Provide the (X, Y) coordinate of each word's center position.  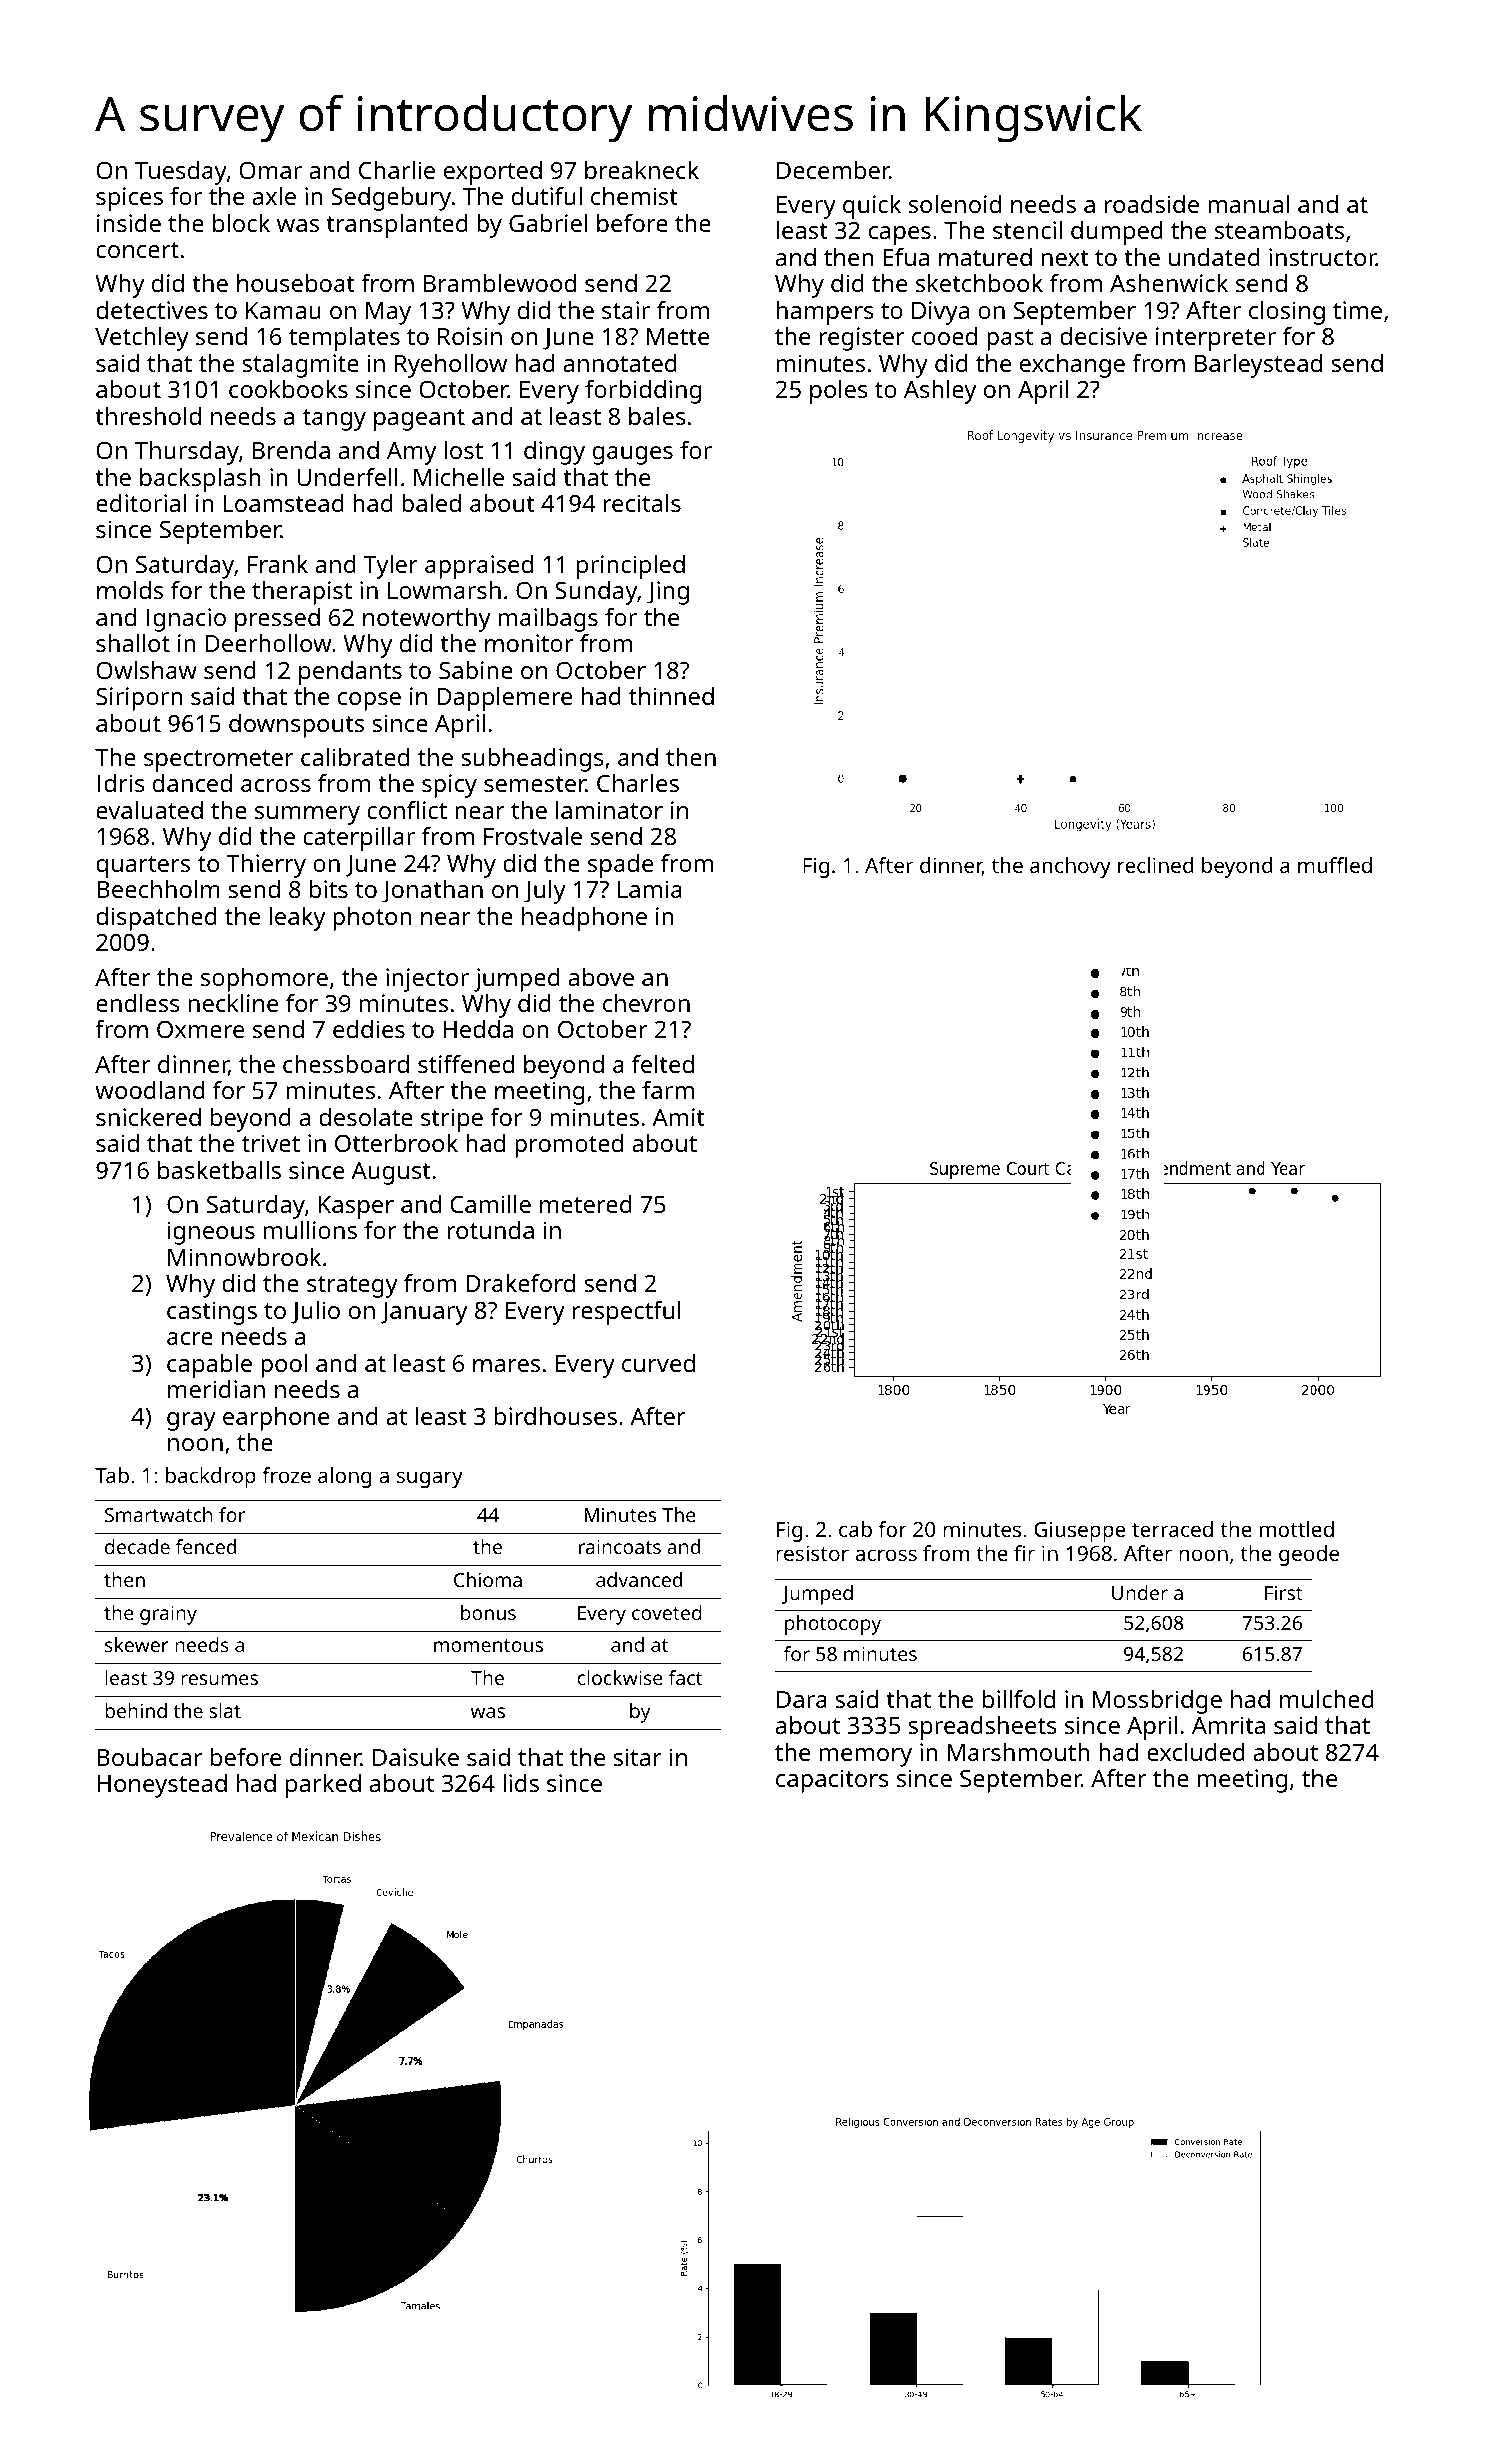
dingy (554, 453)
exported (493, 173)
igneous (211, 1233)
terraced (1172, 1529)
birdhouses (556, 1416)
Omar (270, 170)
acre (190, 1338)
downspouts (296, 726)
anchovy (1070, 867)
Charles (638, 783)
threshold (148, 416)
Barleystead (1258, 366)
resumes (219, 1679)
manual (1248, 204)
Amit (678, 1117)
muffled (1335, 865)
